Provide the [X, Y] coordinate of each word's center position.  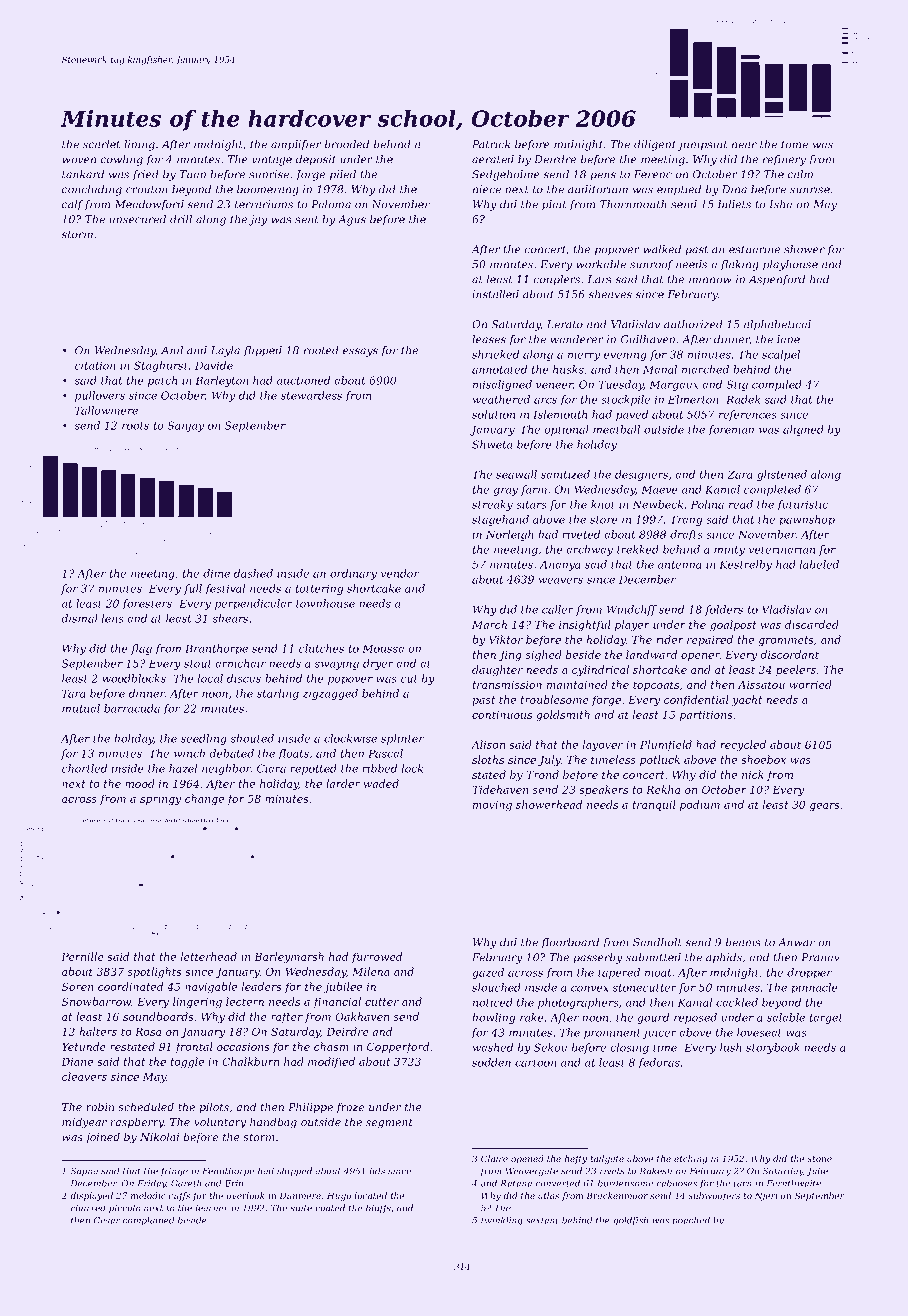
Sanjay [185, 426]
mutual [81, 708]
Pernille [82, 956]
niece [487, 189]
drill [181, 219]
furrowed [377, 957]
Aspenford [777, 280]
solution [493, 414]
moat [658, 973]
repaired [710, 640]
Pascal [385, 753]
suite [301, 1208]
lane [788, 339]
